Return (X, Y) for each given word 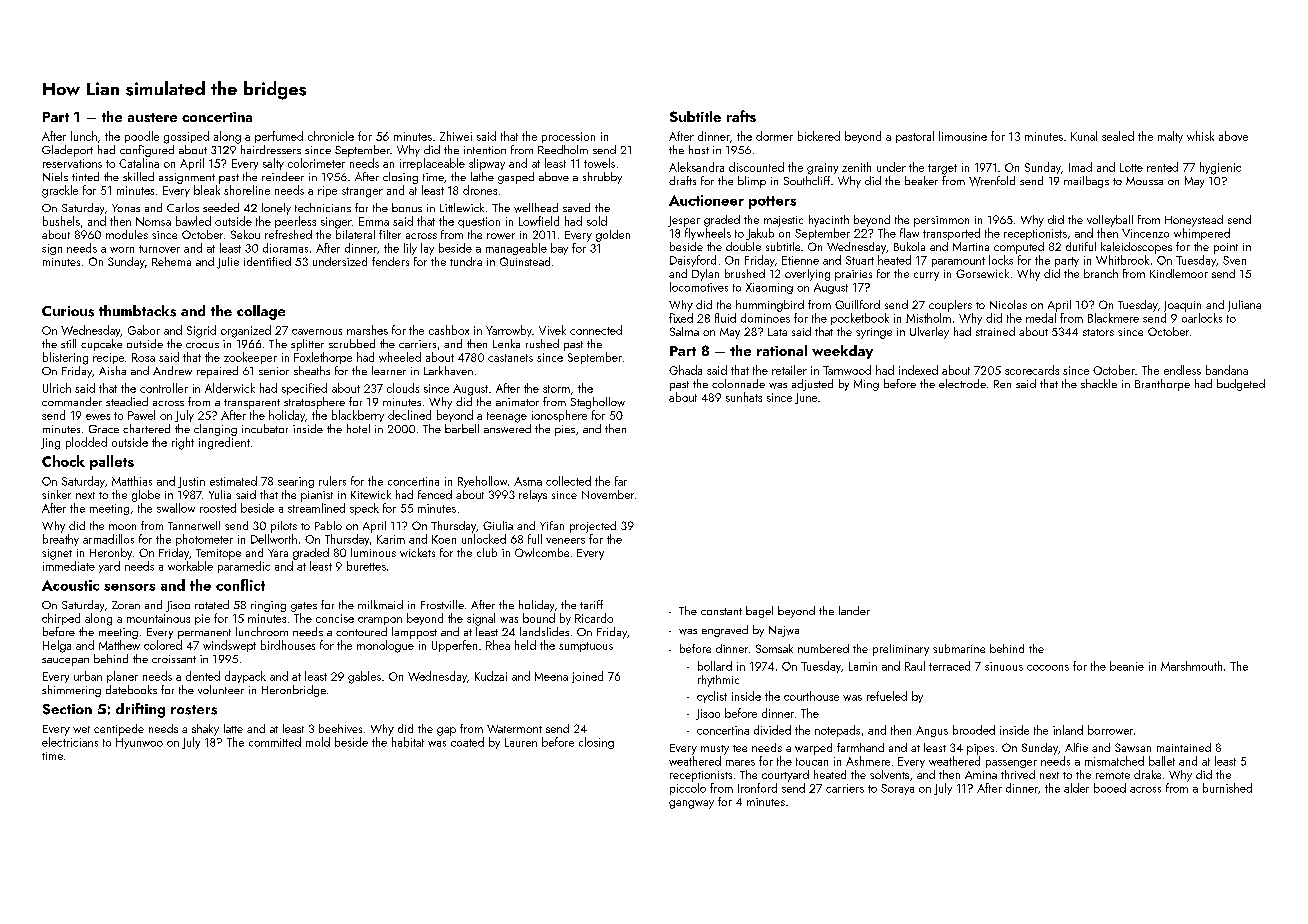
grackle (60, 191)
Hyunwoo (139, 743)
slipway (487, 164)
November (608, 494)
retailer (789, 370)
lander (854, 610)
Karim (391, 539)
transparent (252, 404)
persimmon (941, 221)
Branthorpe (1162, 385)
